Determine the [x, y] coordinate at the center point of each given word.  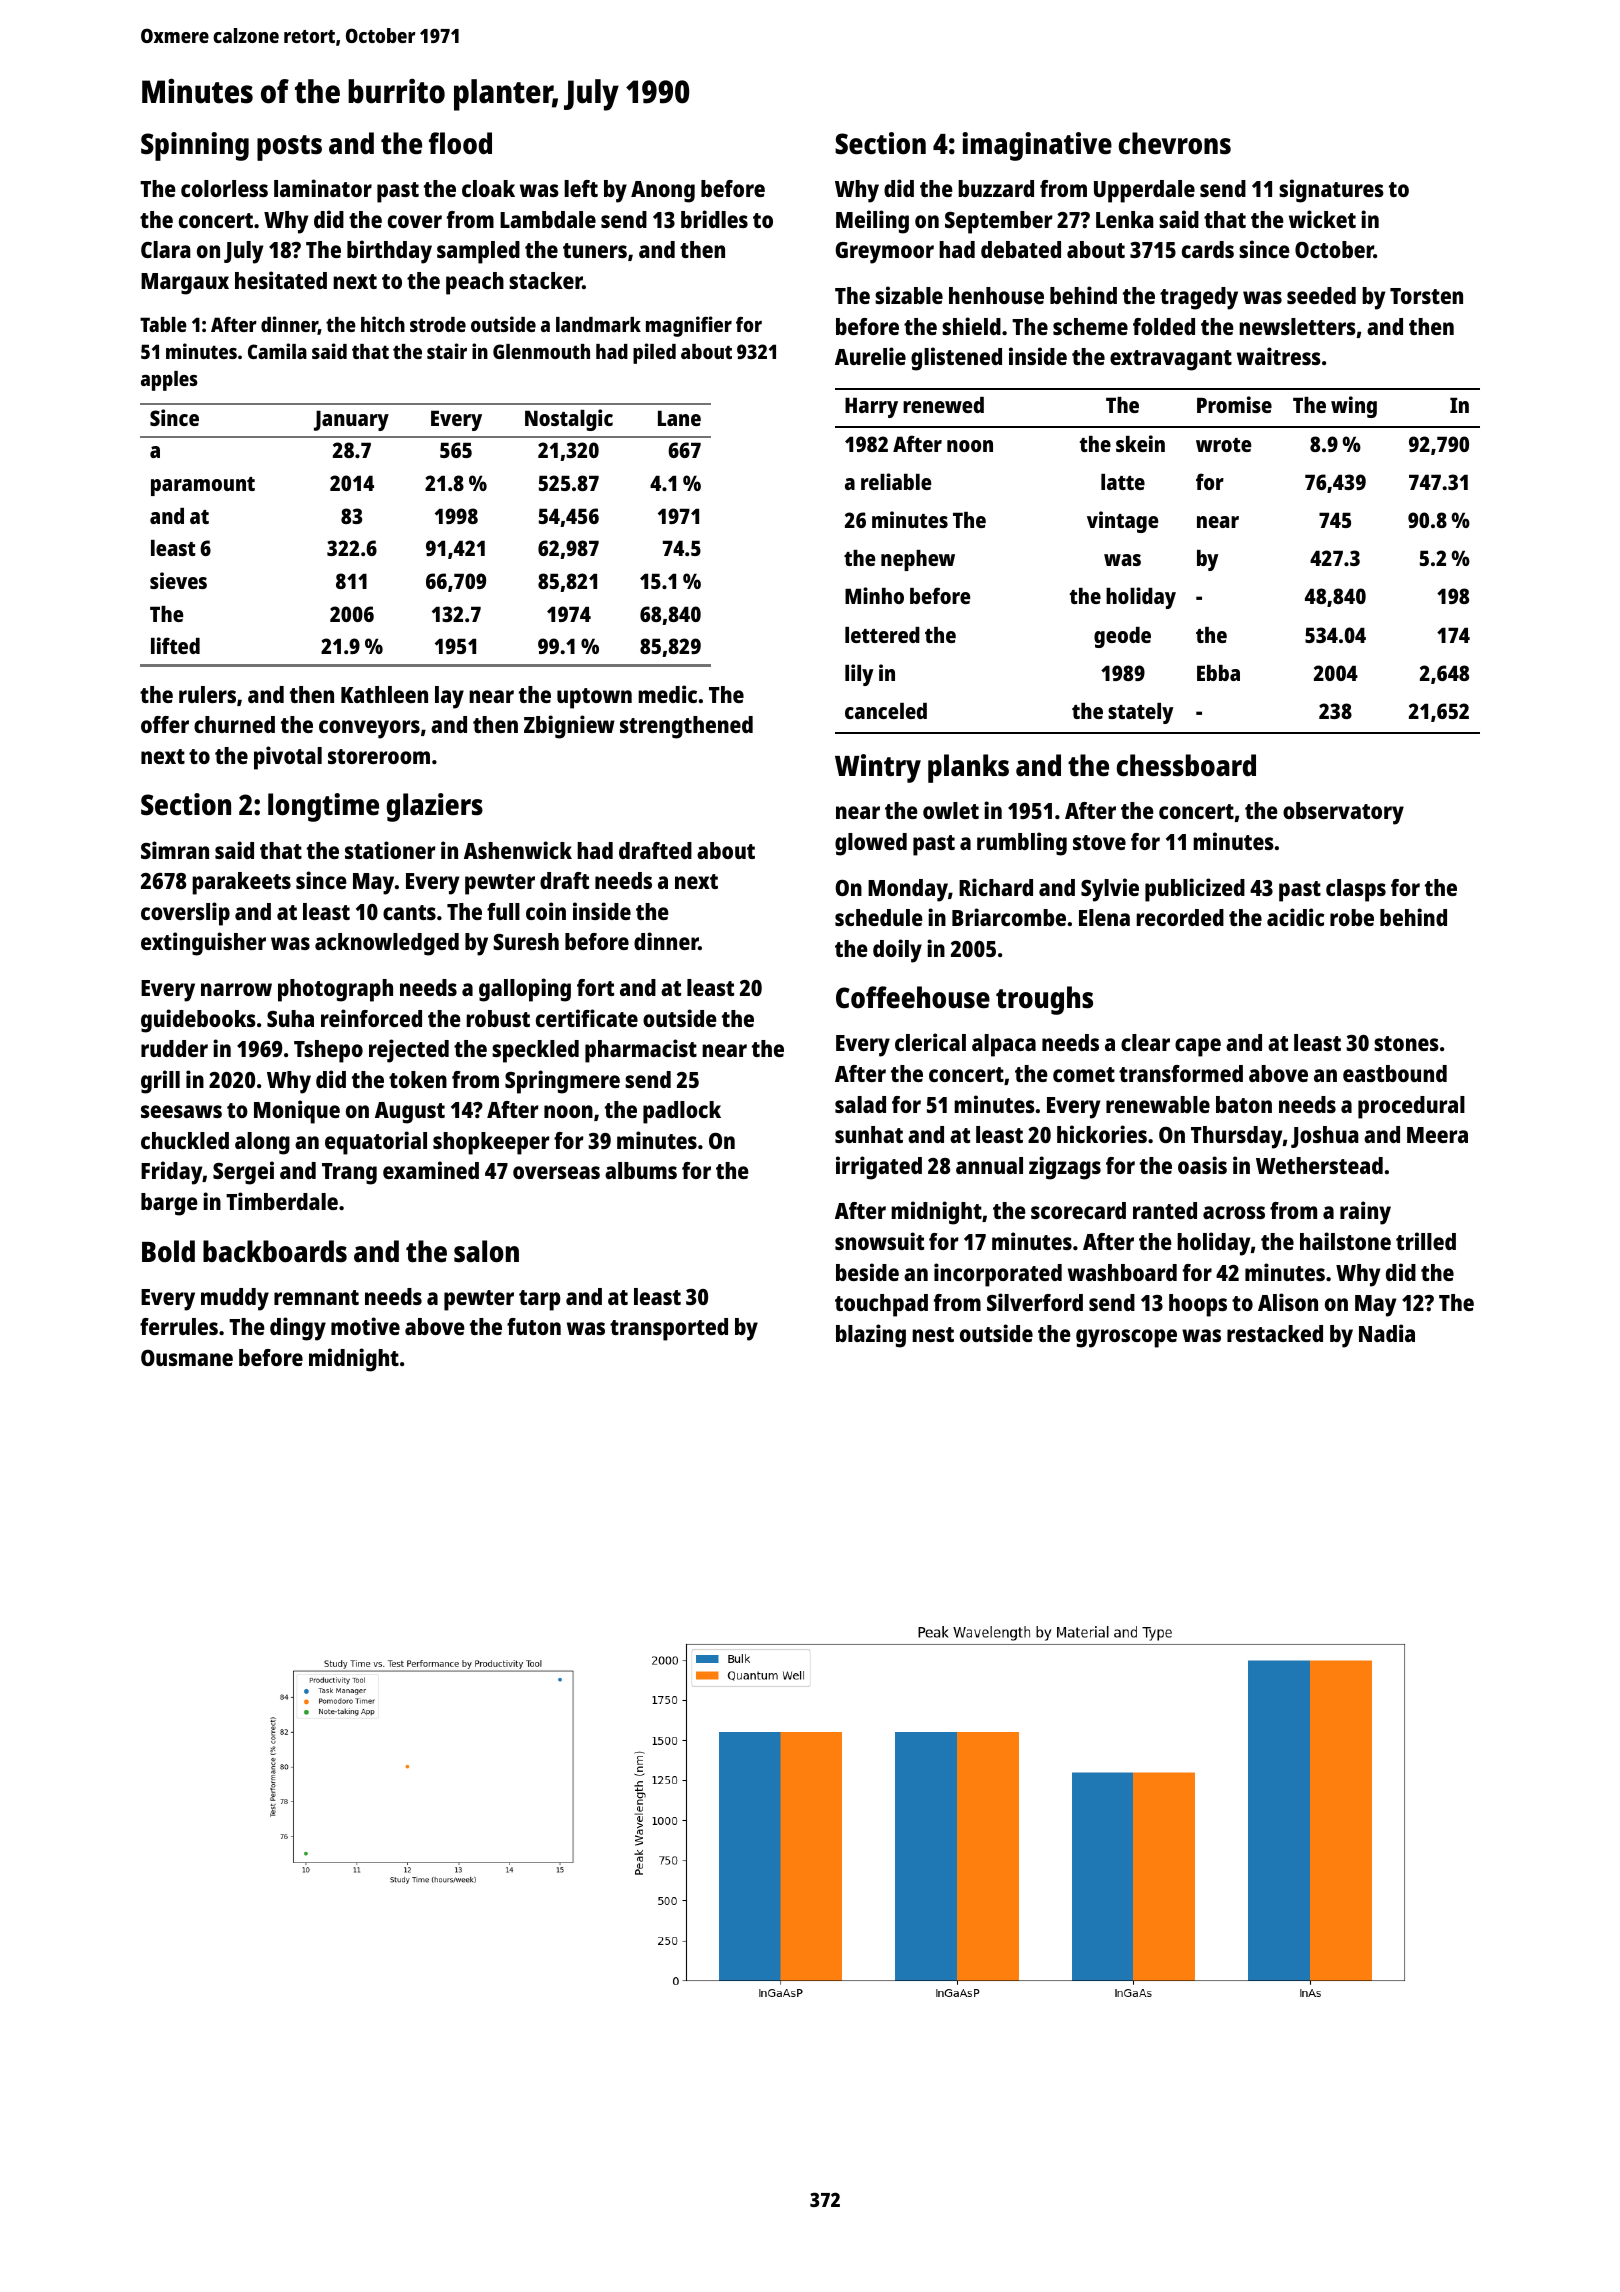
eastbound [1395, 1073]
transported [669, 1329]
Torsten [1426, 296]
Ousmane [187, 1358]
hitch [383, 324]
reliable [896, 481]
